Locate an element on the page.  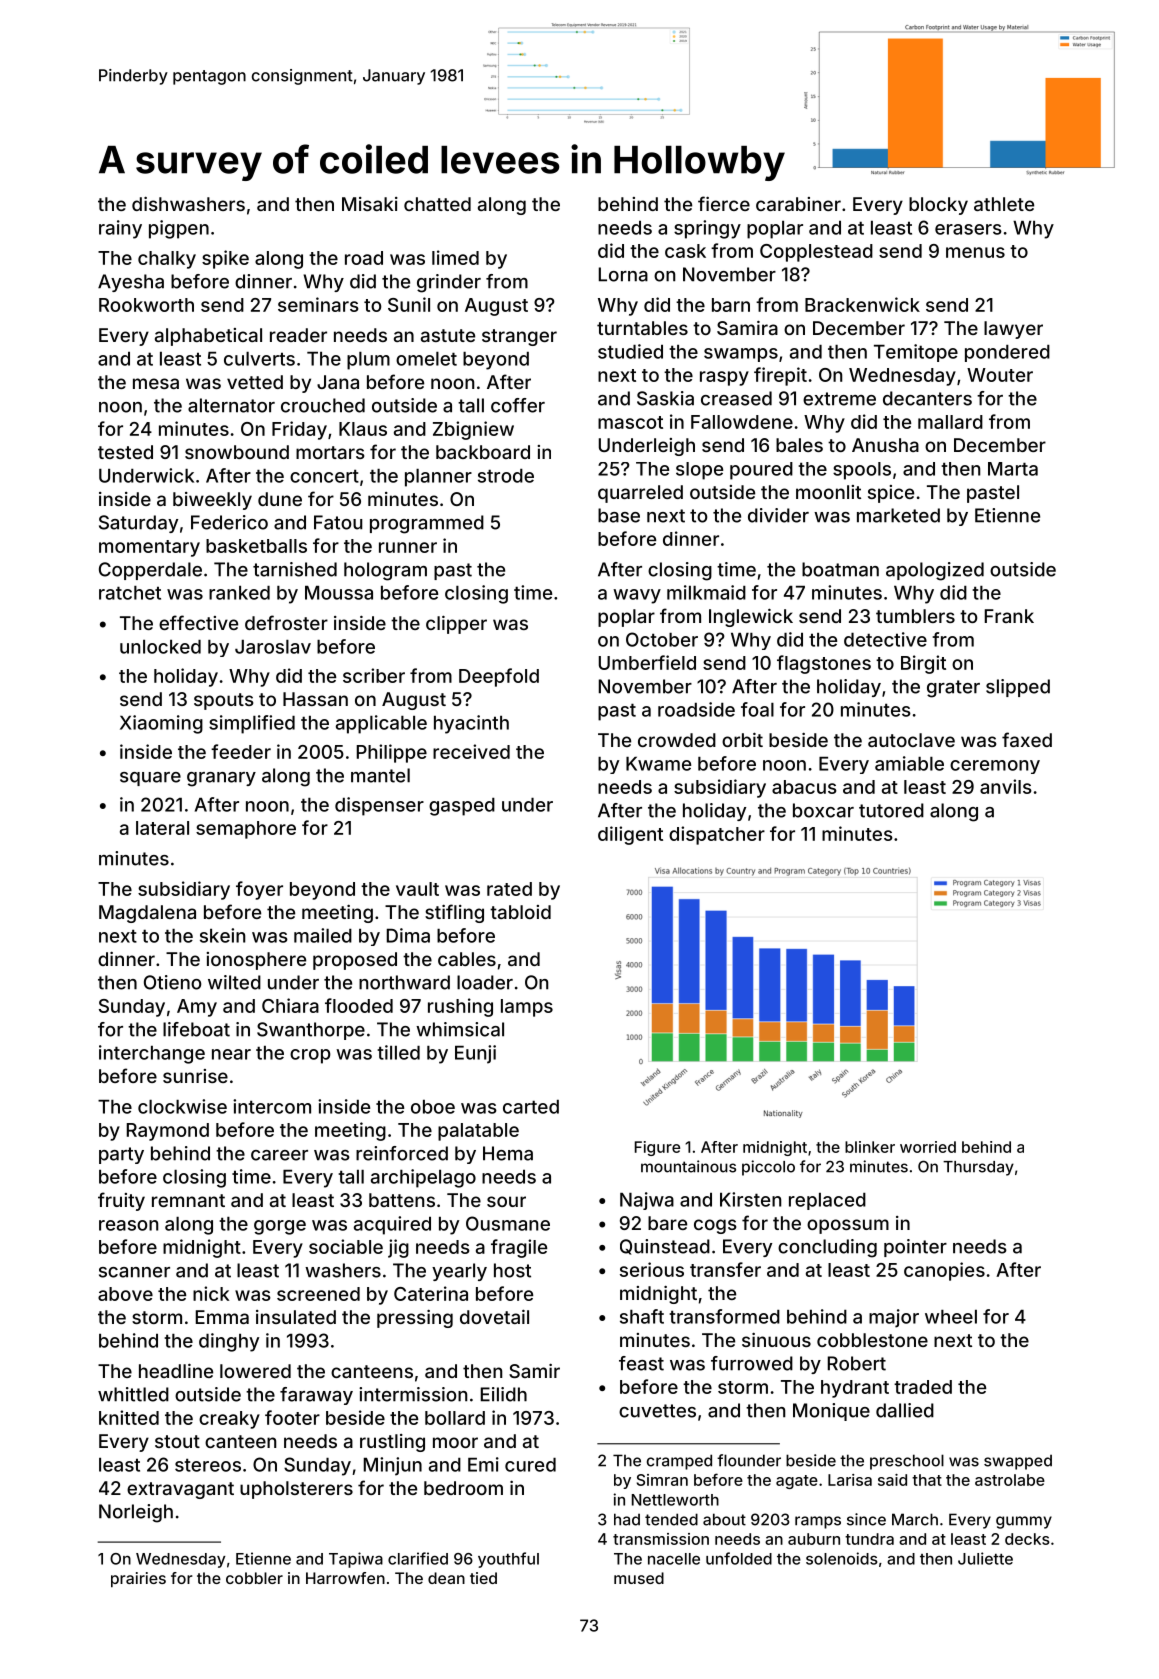
Kwame is located at coordinates (658, 764).
